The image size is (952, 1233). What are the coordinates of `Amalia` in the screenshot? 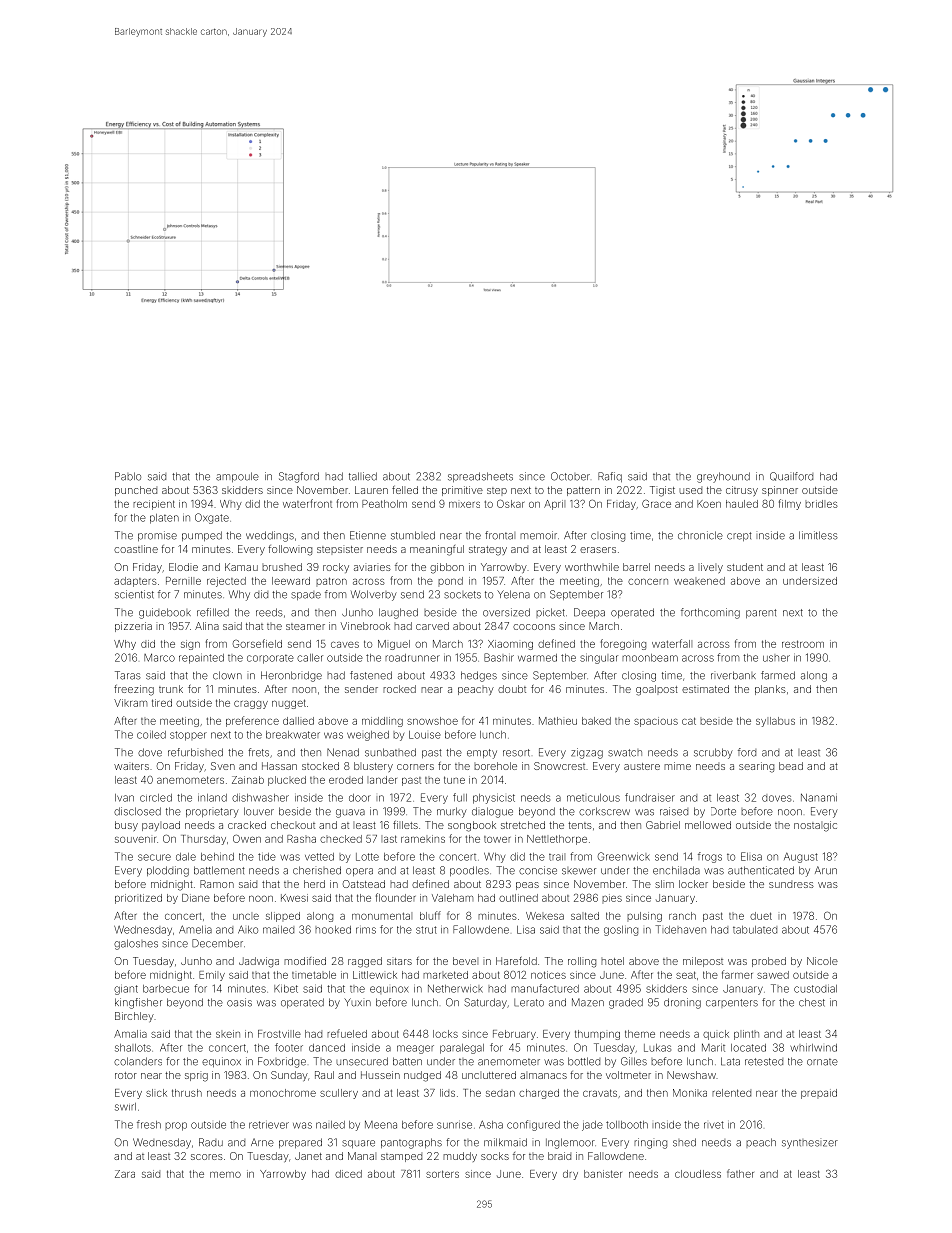 It's located at (130, 1034).
